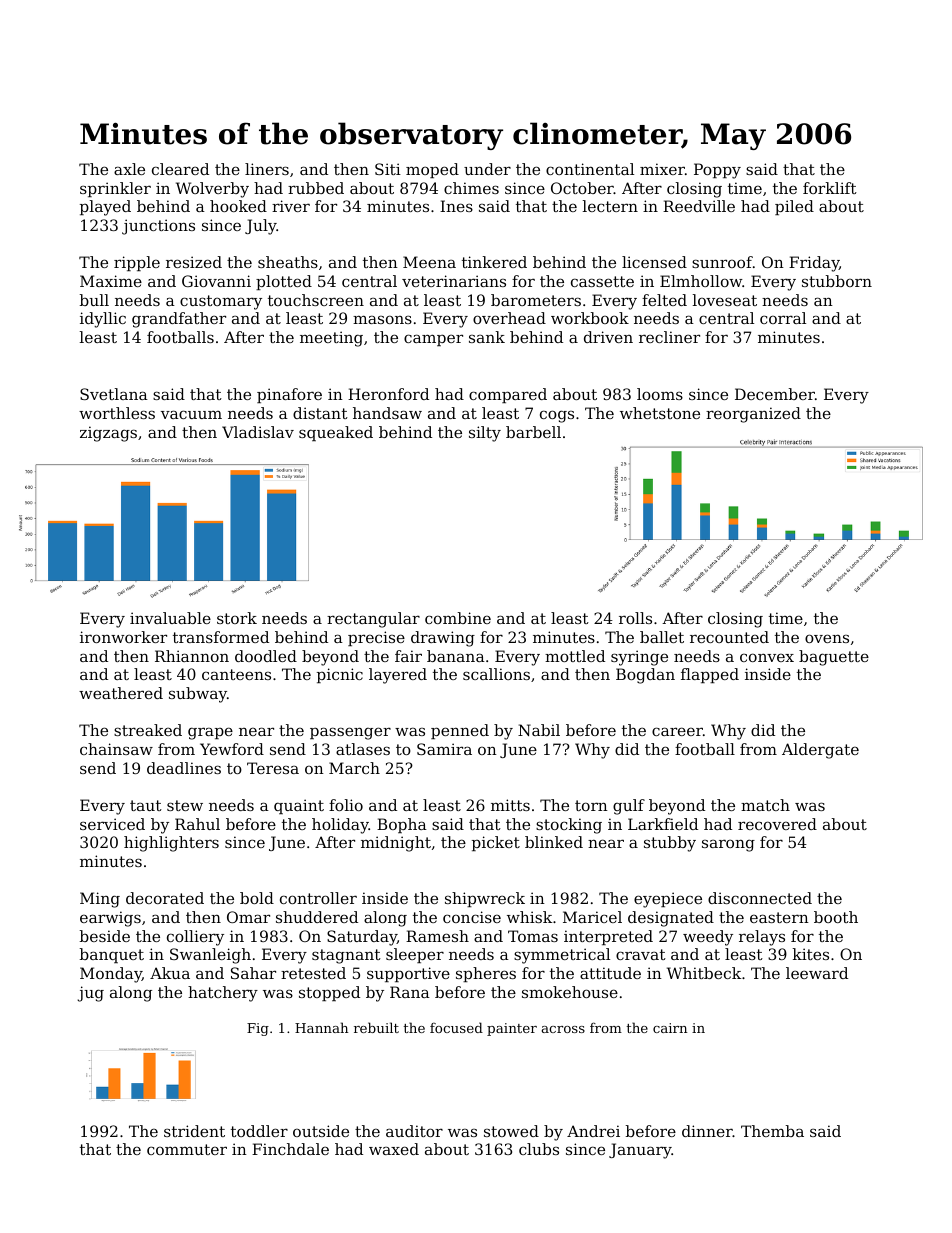  Describe the element at coordinates (753, 415) in the page. I see `reorganized` at that location.
